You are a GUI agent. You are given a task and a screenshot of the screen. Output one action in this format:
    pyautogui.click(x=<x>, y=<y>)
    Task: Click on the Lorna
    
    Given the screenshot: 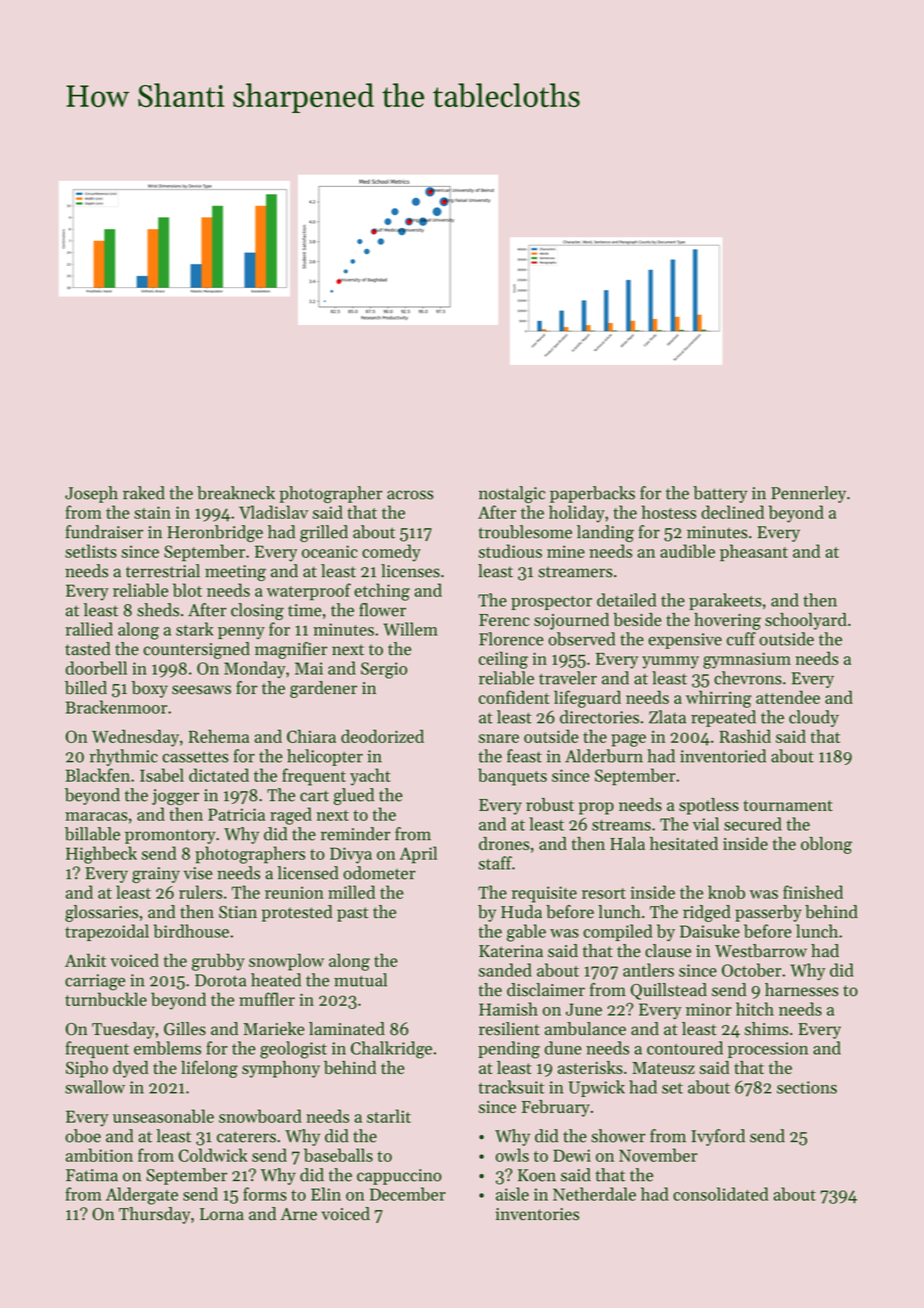 What is the action you would take?
    pyautogui.click(x=222, y=1214)
